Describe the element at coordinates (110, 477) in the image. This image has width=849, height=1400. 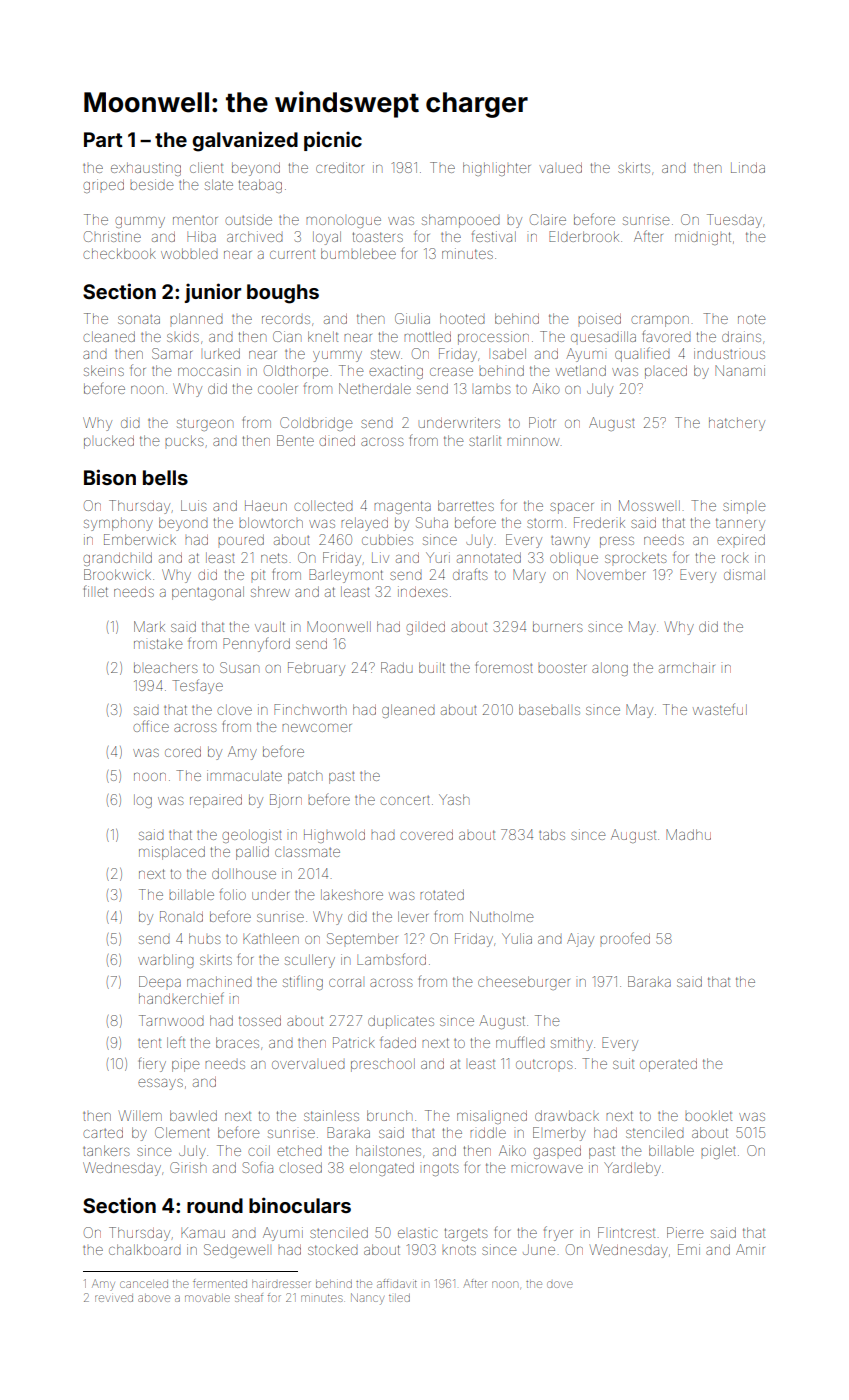
I see `Bison` at that location.
